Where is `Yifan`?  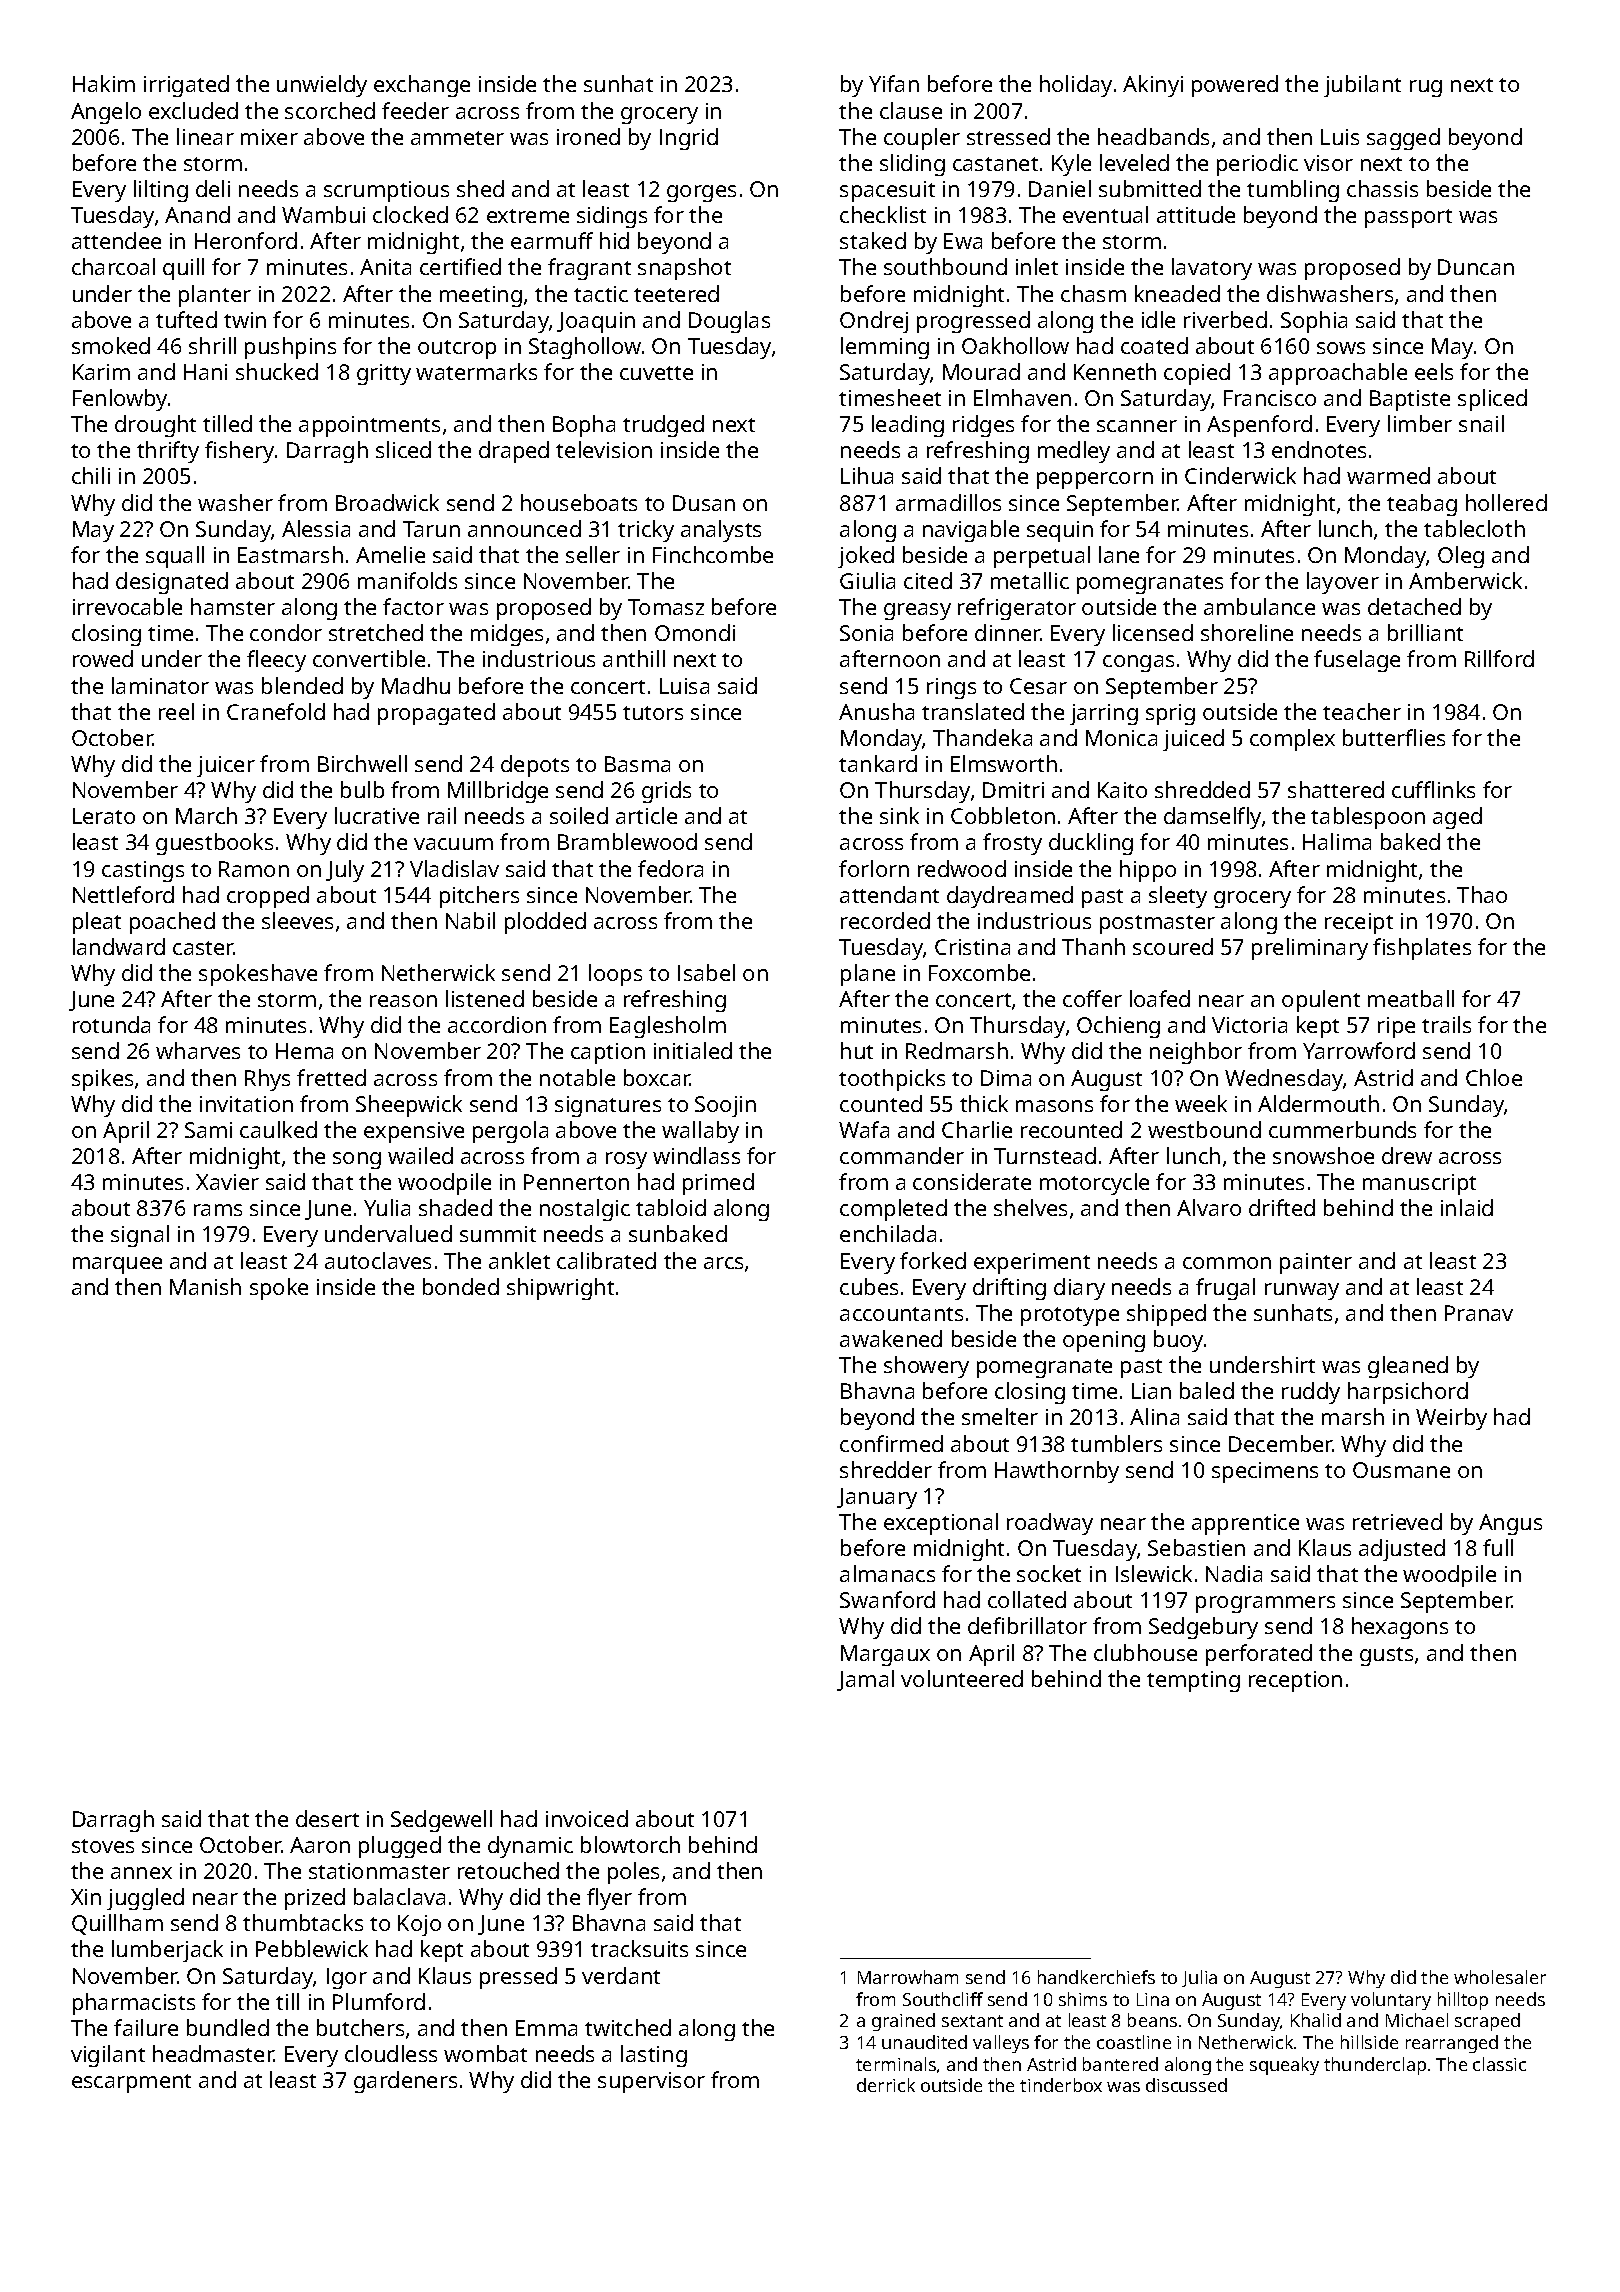 Yifan is located at coordinates (894, 83).
